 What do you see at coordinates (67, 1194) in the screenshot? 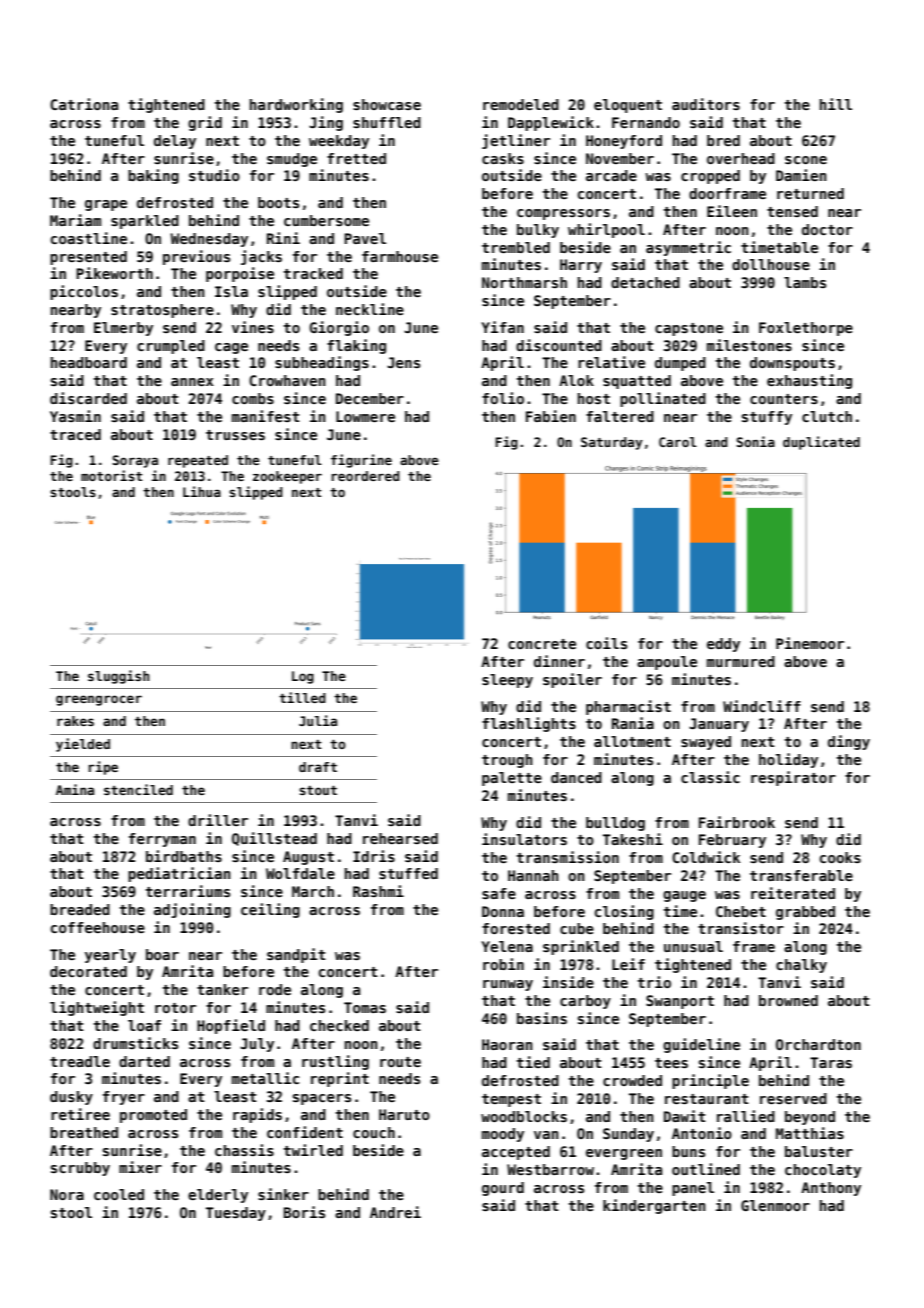
I see `Nora` at bounding box center [67, 1194].
